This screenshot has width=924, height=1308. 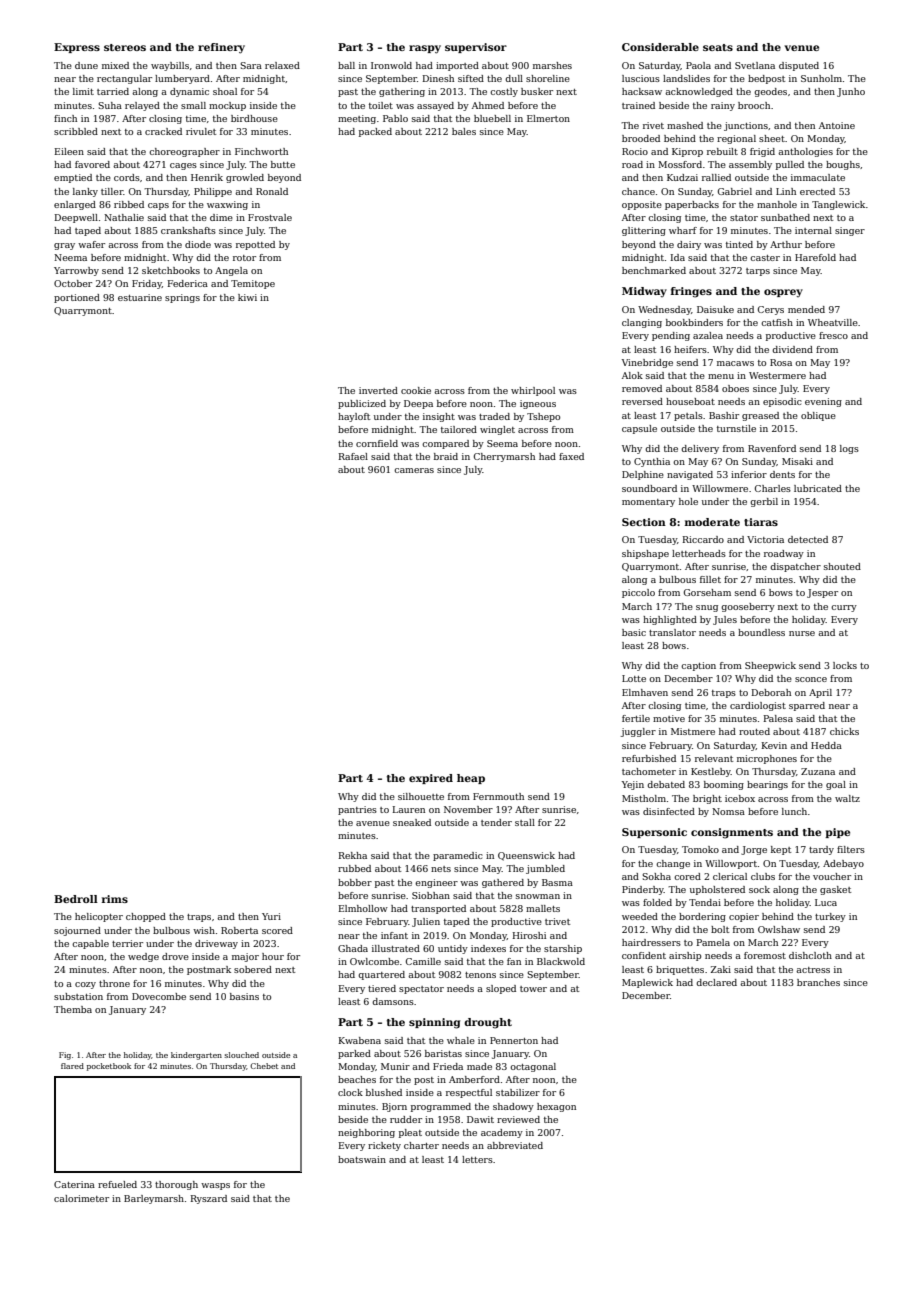 What do you see at coordinates (362, 1159) in the screenshot?
I see `boatswain` at bounding box center [362, 1159].
